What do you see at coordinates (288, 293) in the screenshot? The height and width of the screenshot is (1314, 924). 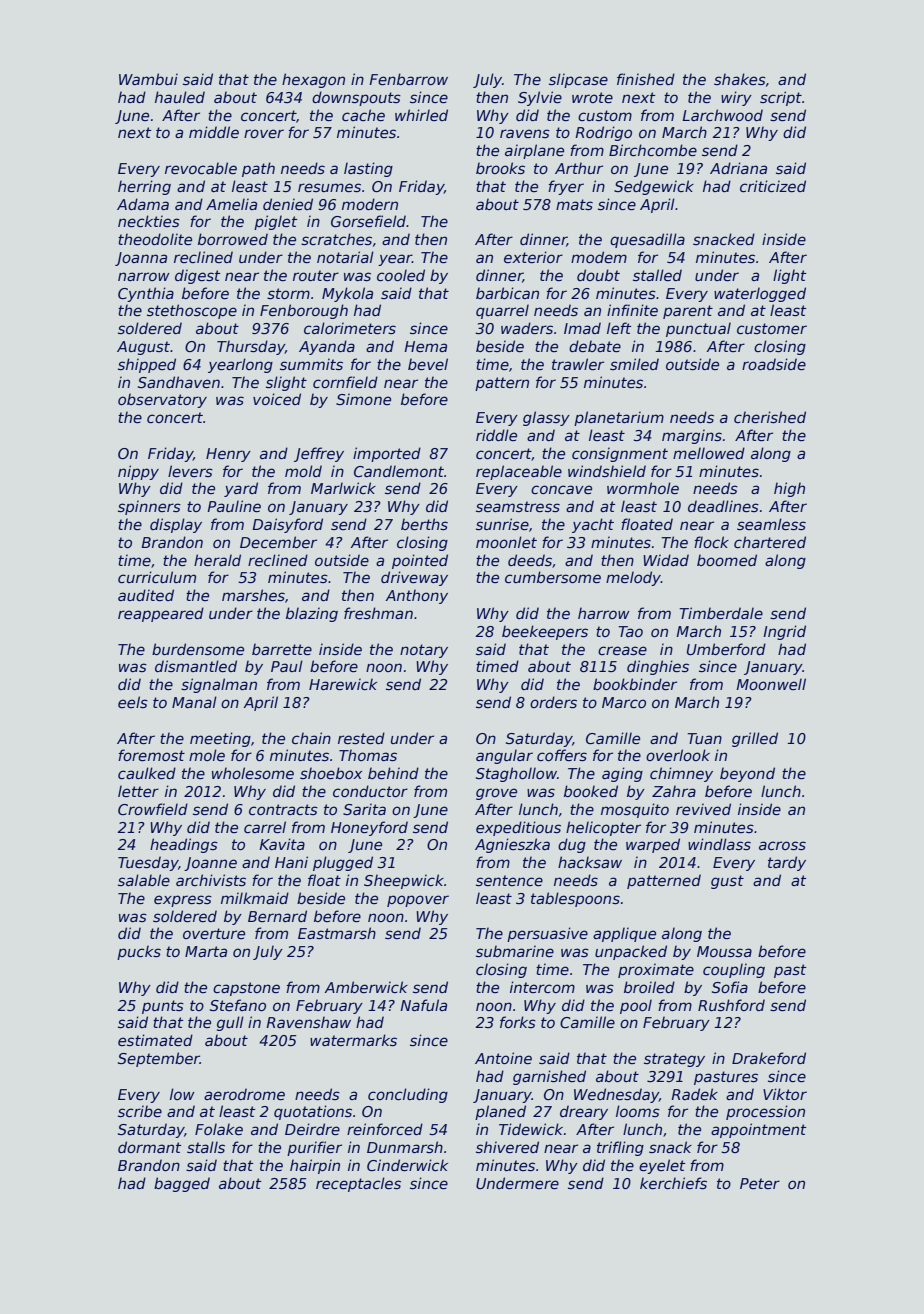 I see `storm` at bounding box center [288, 293].
